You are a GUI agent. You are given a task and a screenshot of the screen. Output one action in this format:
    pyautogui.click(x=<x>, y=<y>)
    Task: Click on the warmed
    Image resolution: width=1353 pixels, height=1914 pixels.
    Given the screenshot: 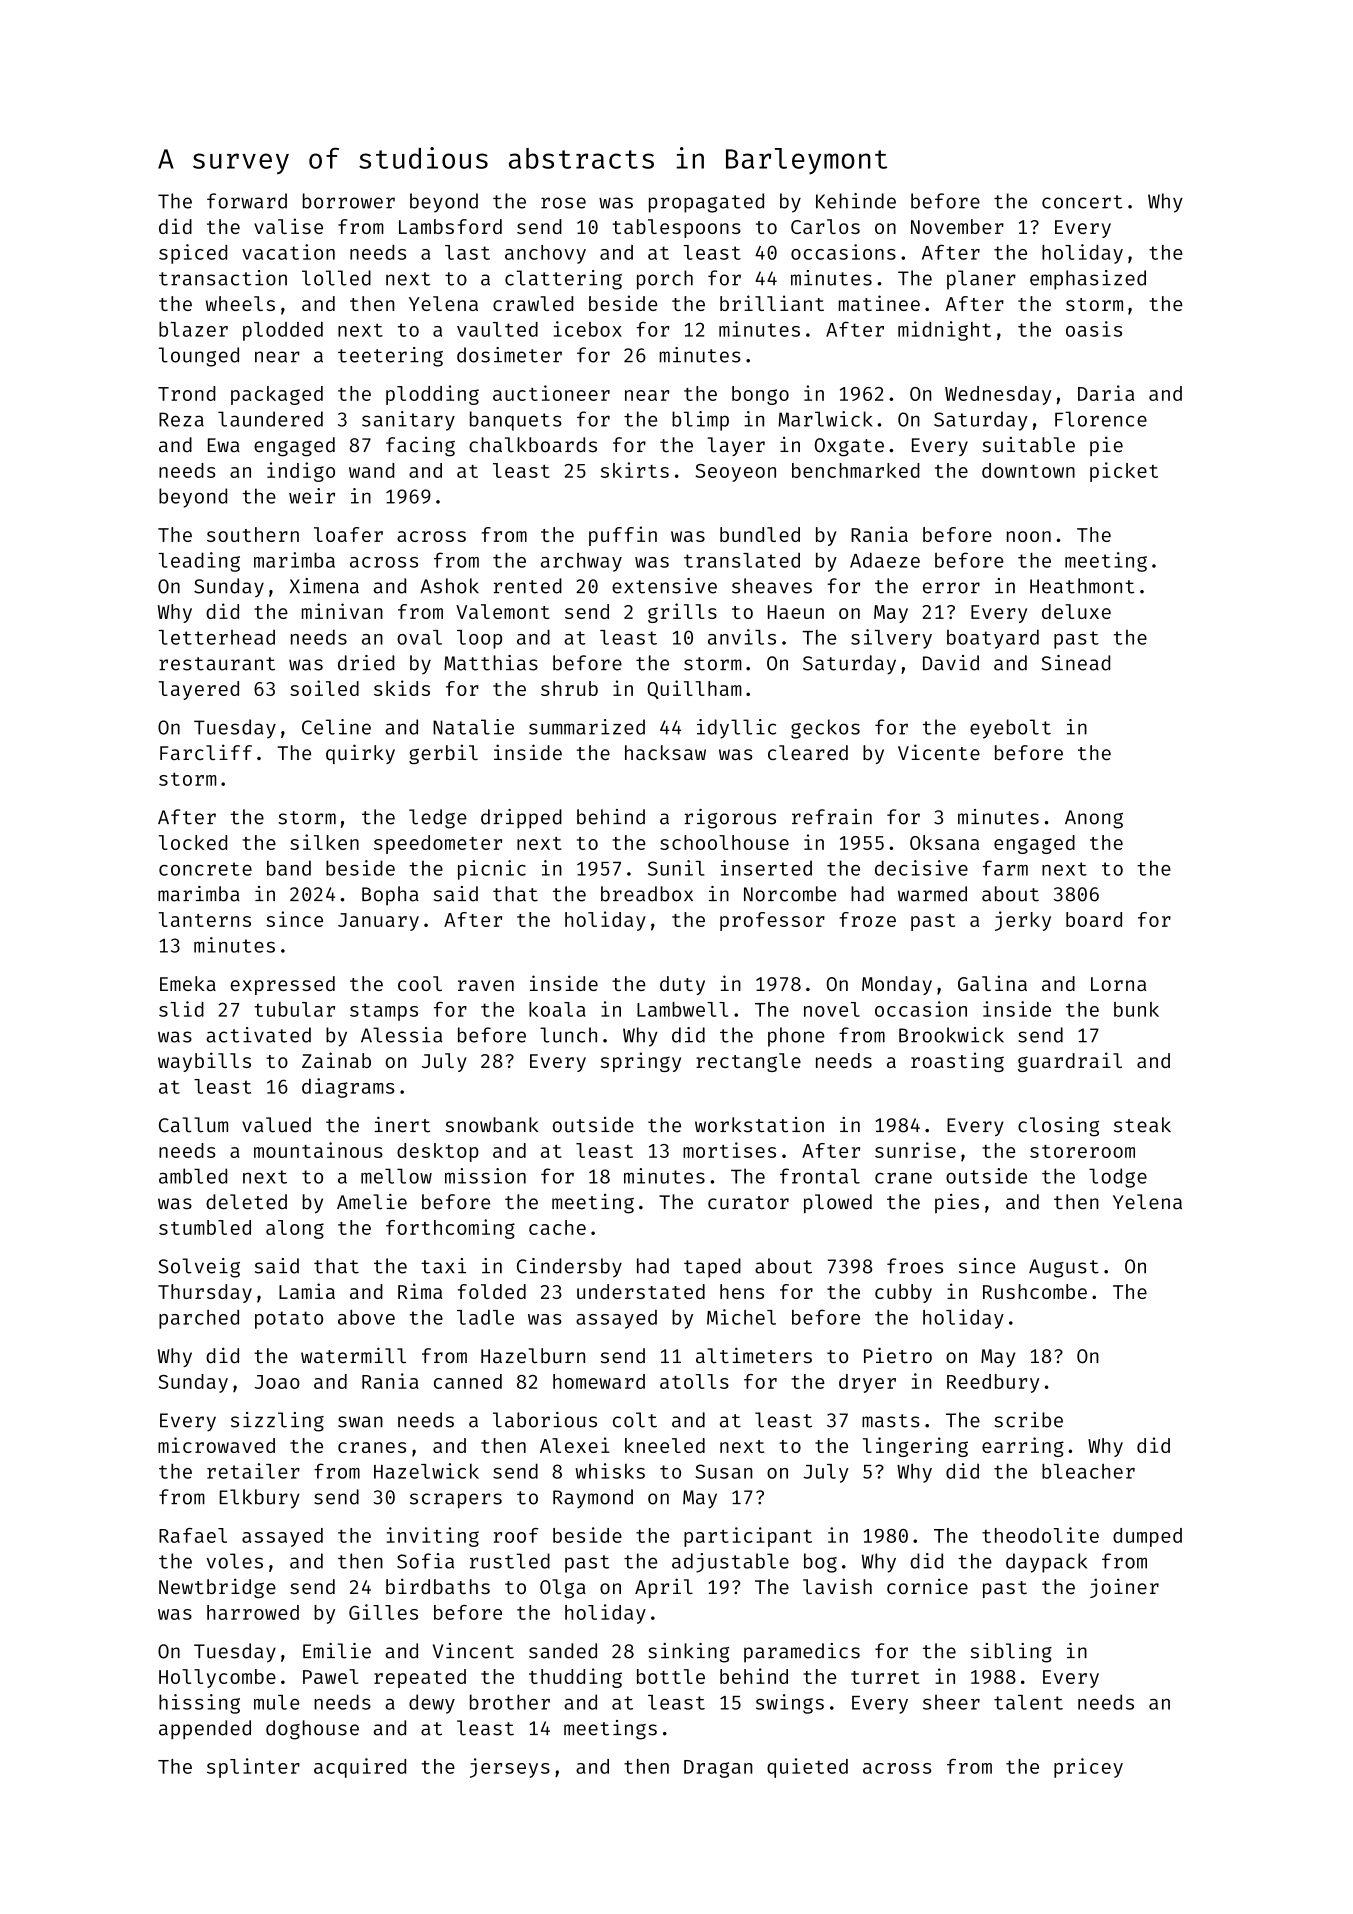 What is the action you would take?
    pyautogui.click(x=932, y=894)
